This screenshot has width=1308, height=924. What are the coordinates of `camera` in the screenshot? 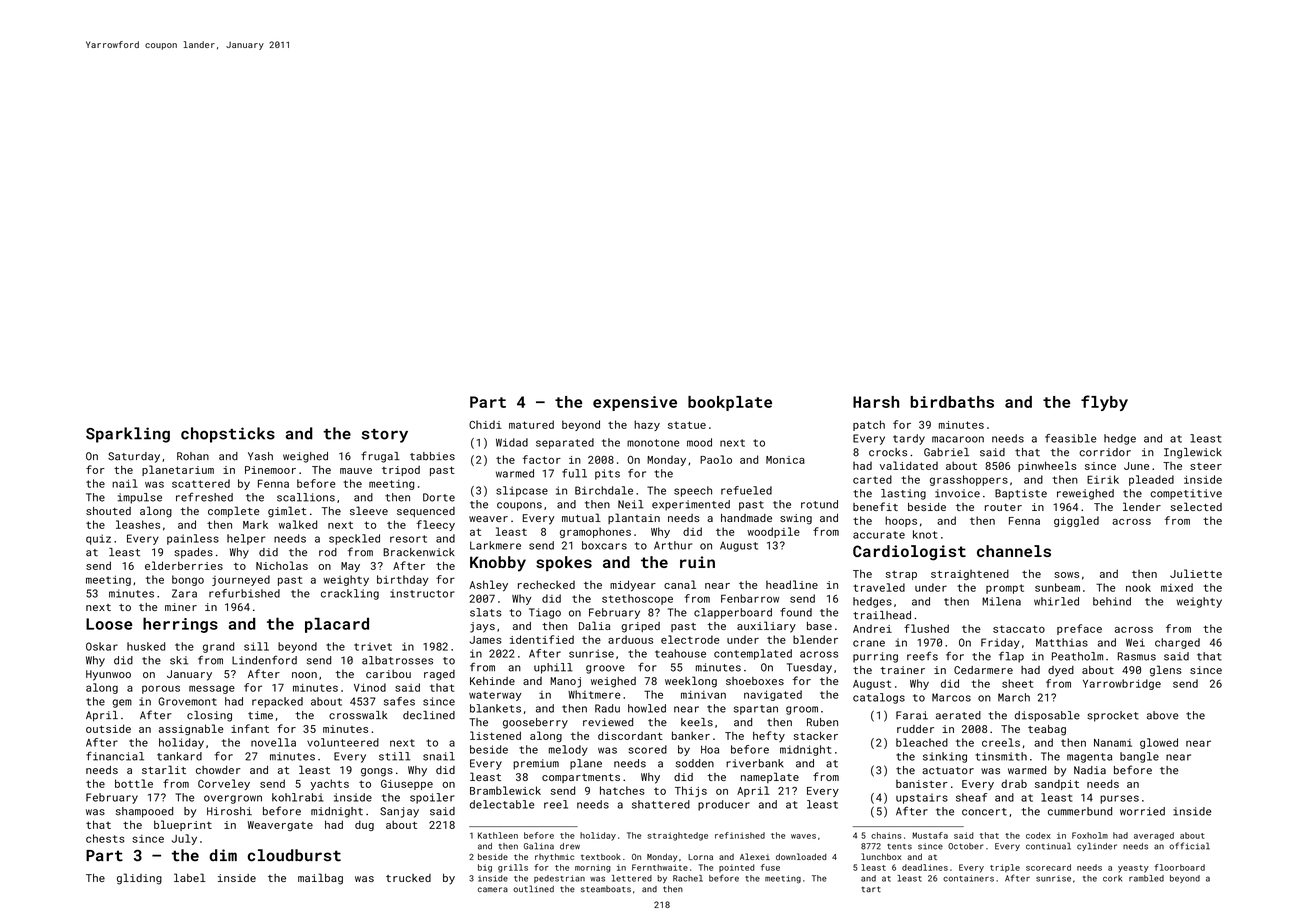 It's located at (493, 890).
